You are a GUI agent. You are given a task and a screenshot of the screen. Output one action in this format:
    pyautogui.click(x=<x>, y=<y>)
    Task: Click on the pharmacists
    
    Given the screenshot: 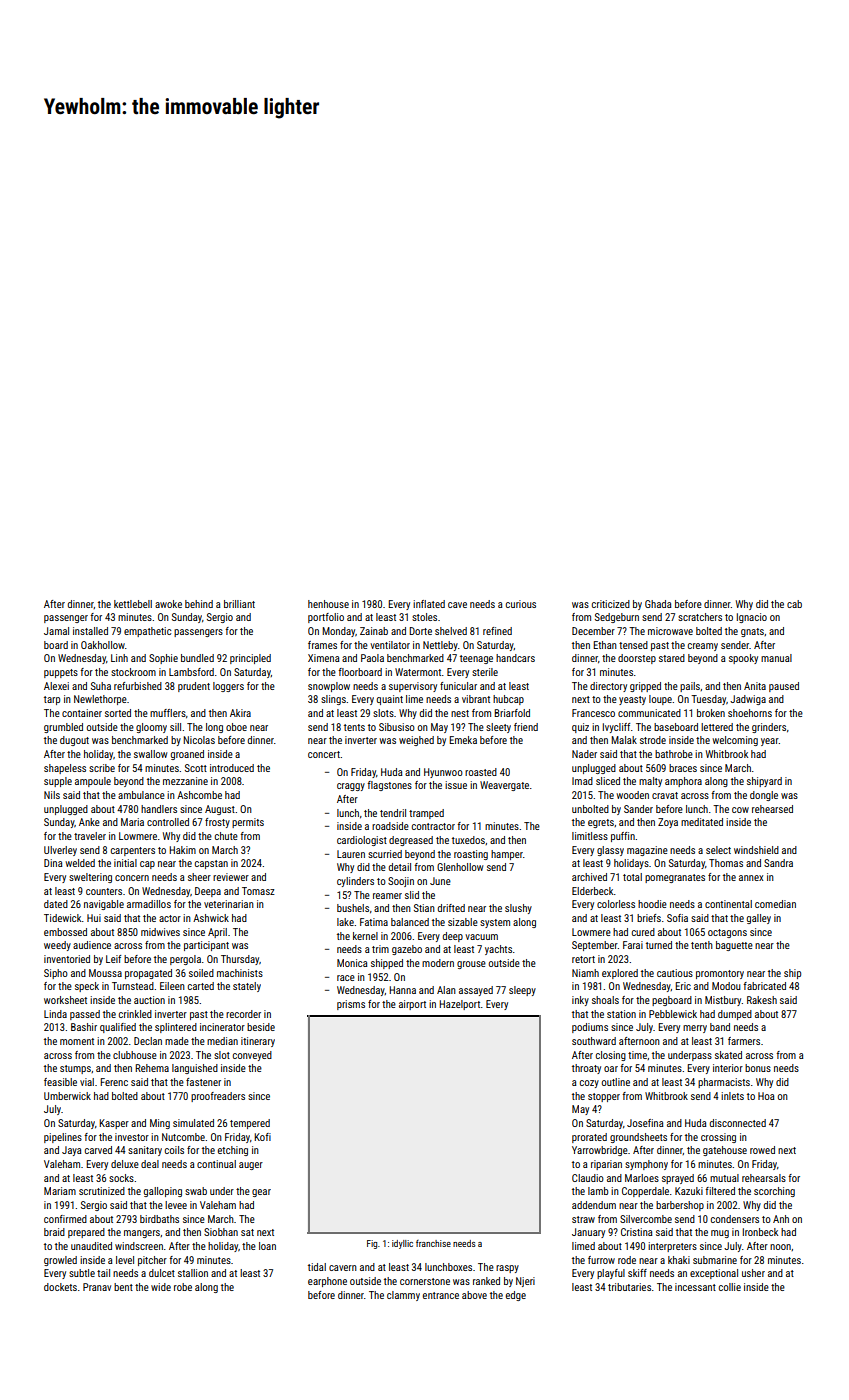 What is the action you would take?
    pyautogui.click(x=724, y=1083)
